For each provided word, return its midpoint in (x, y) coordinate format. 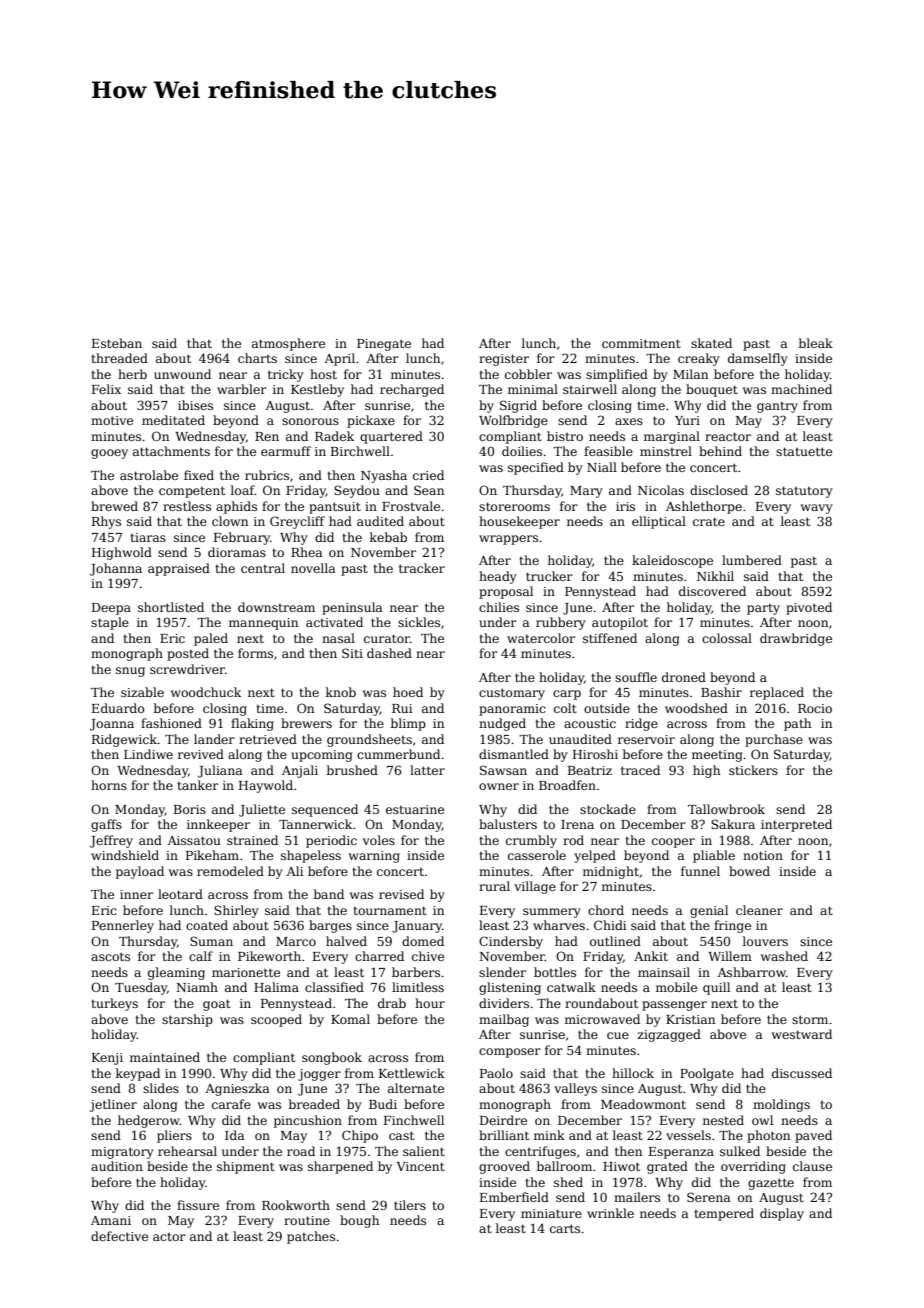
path (797, 724)
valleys (575, 1089)
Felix (106, 389)
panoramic (512, 710)
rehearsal (187, 1151)
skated (711, 343)
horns (109, 785)
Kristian (690, 1019)
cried (428, 475)
